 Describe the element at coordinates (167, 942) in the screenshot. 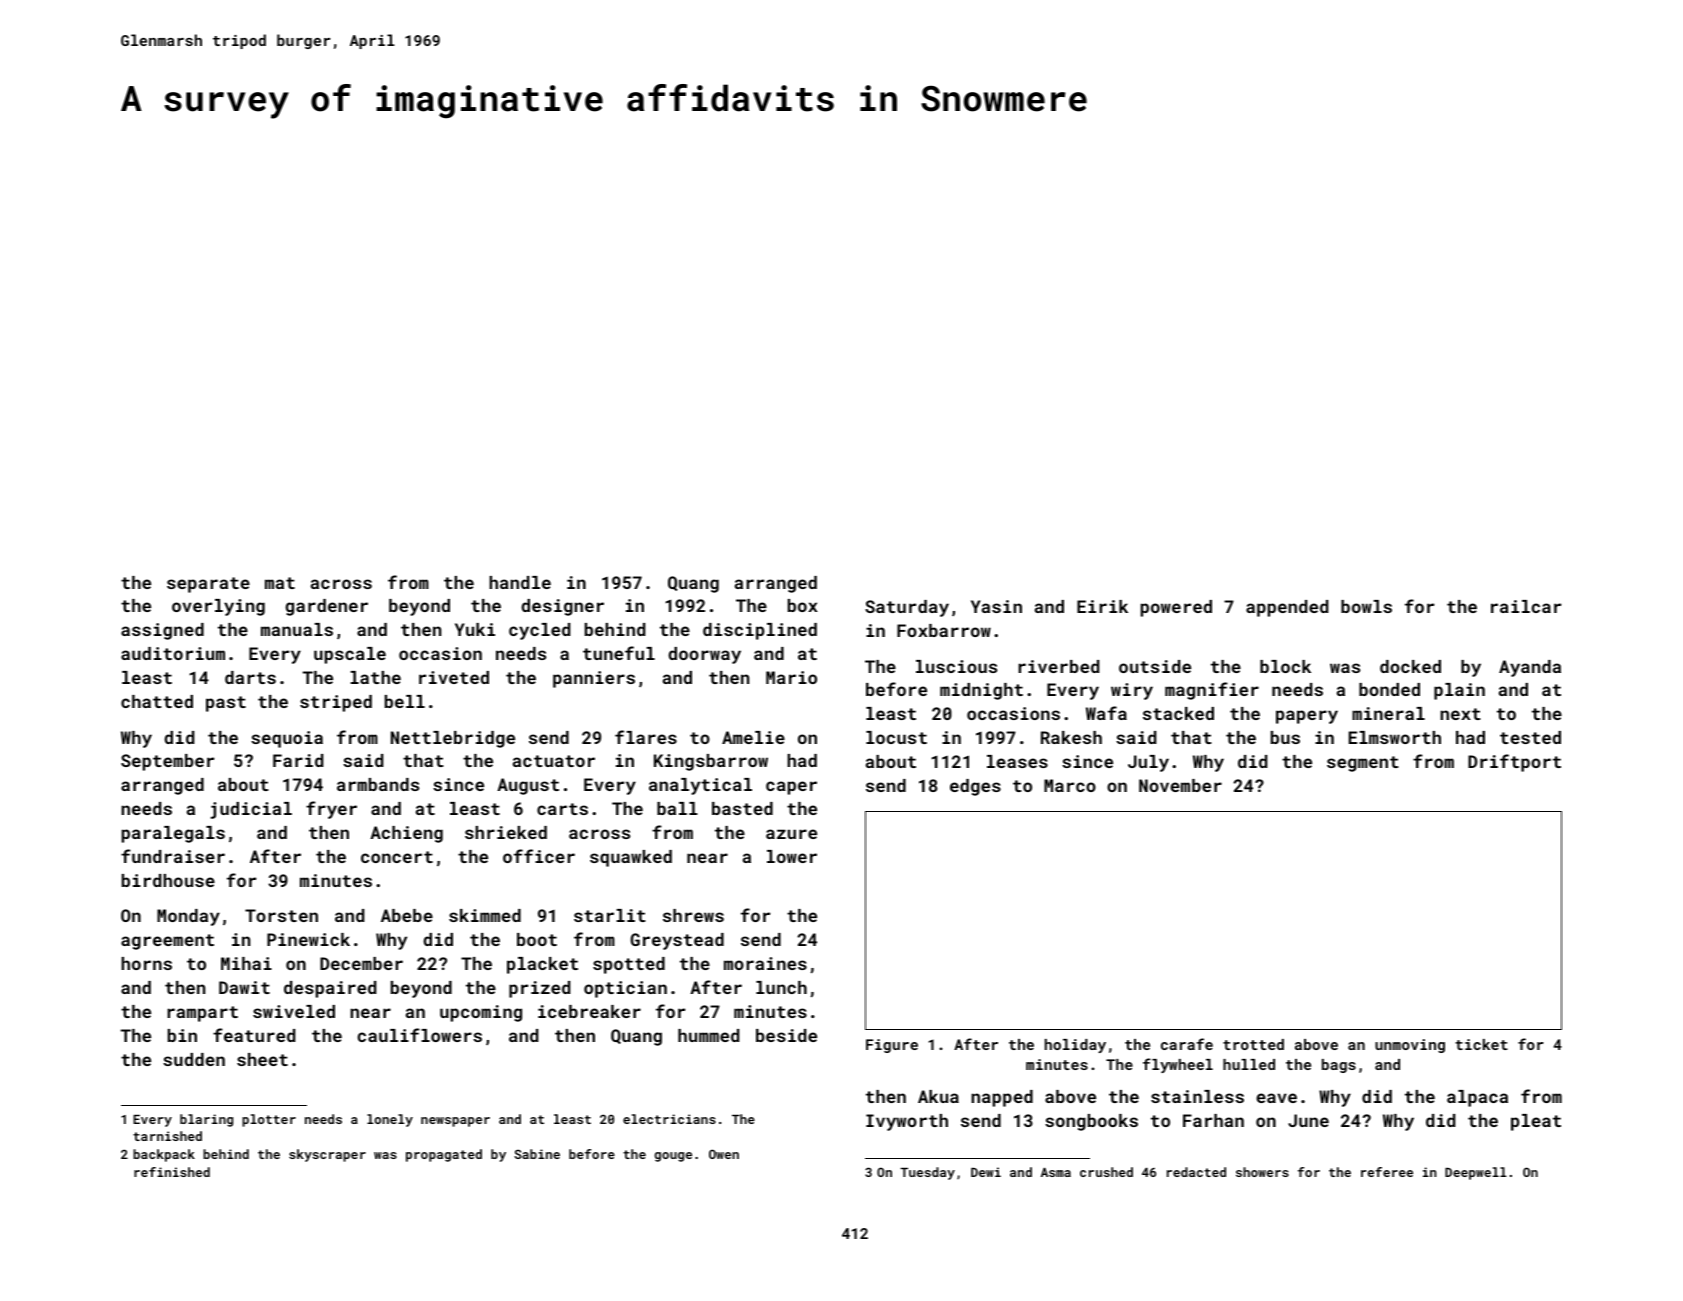

I see `agreement` at that location.
